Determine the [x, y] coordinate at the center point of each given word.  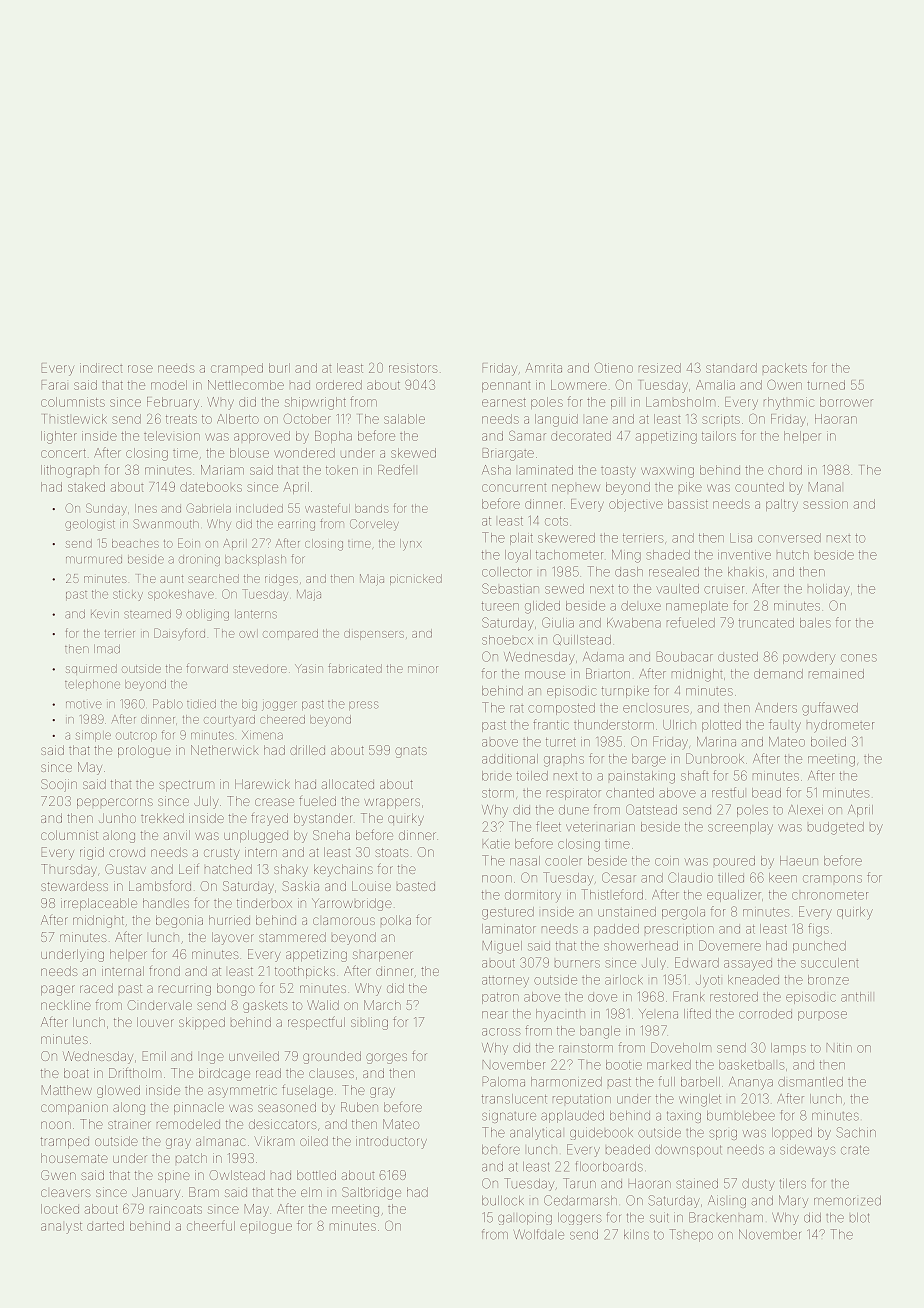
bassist [688, 504]
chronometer [830, 896]
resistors [413, 368]
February [173, 403]
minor [423, 669]
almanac [220, 1142]
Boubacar [685, 656]
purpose [822, 1016]
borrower [846, 402]
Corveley [374, 525]
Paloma [504, 1081]
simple [93, 737]
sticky [128, 595]
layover [233, 938]
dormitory [533, 896]
